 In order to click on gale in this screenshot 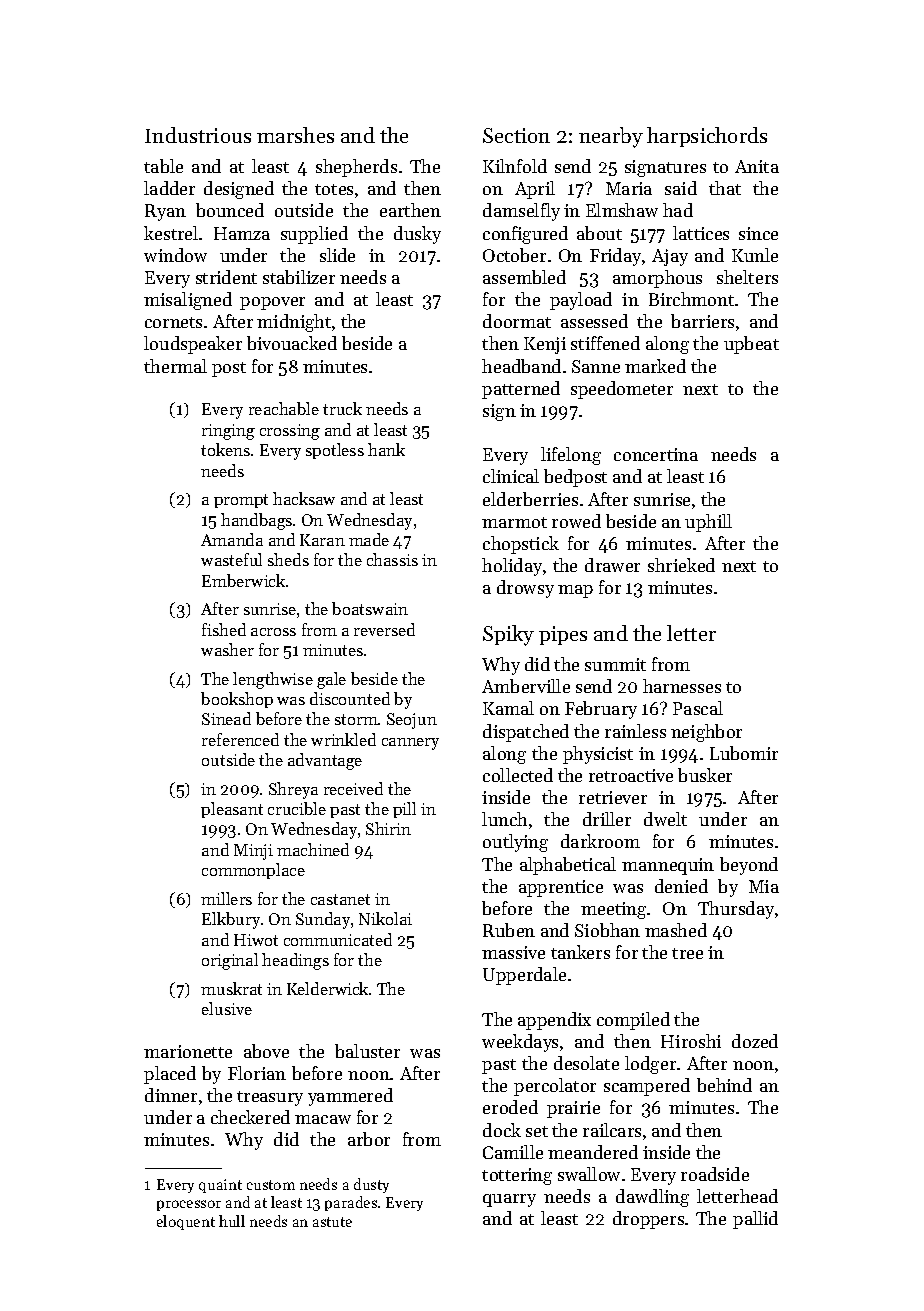, I will do `click(331, 680)`.
